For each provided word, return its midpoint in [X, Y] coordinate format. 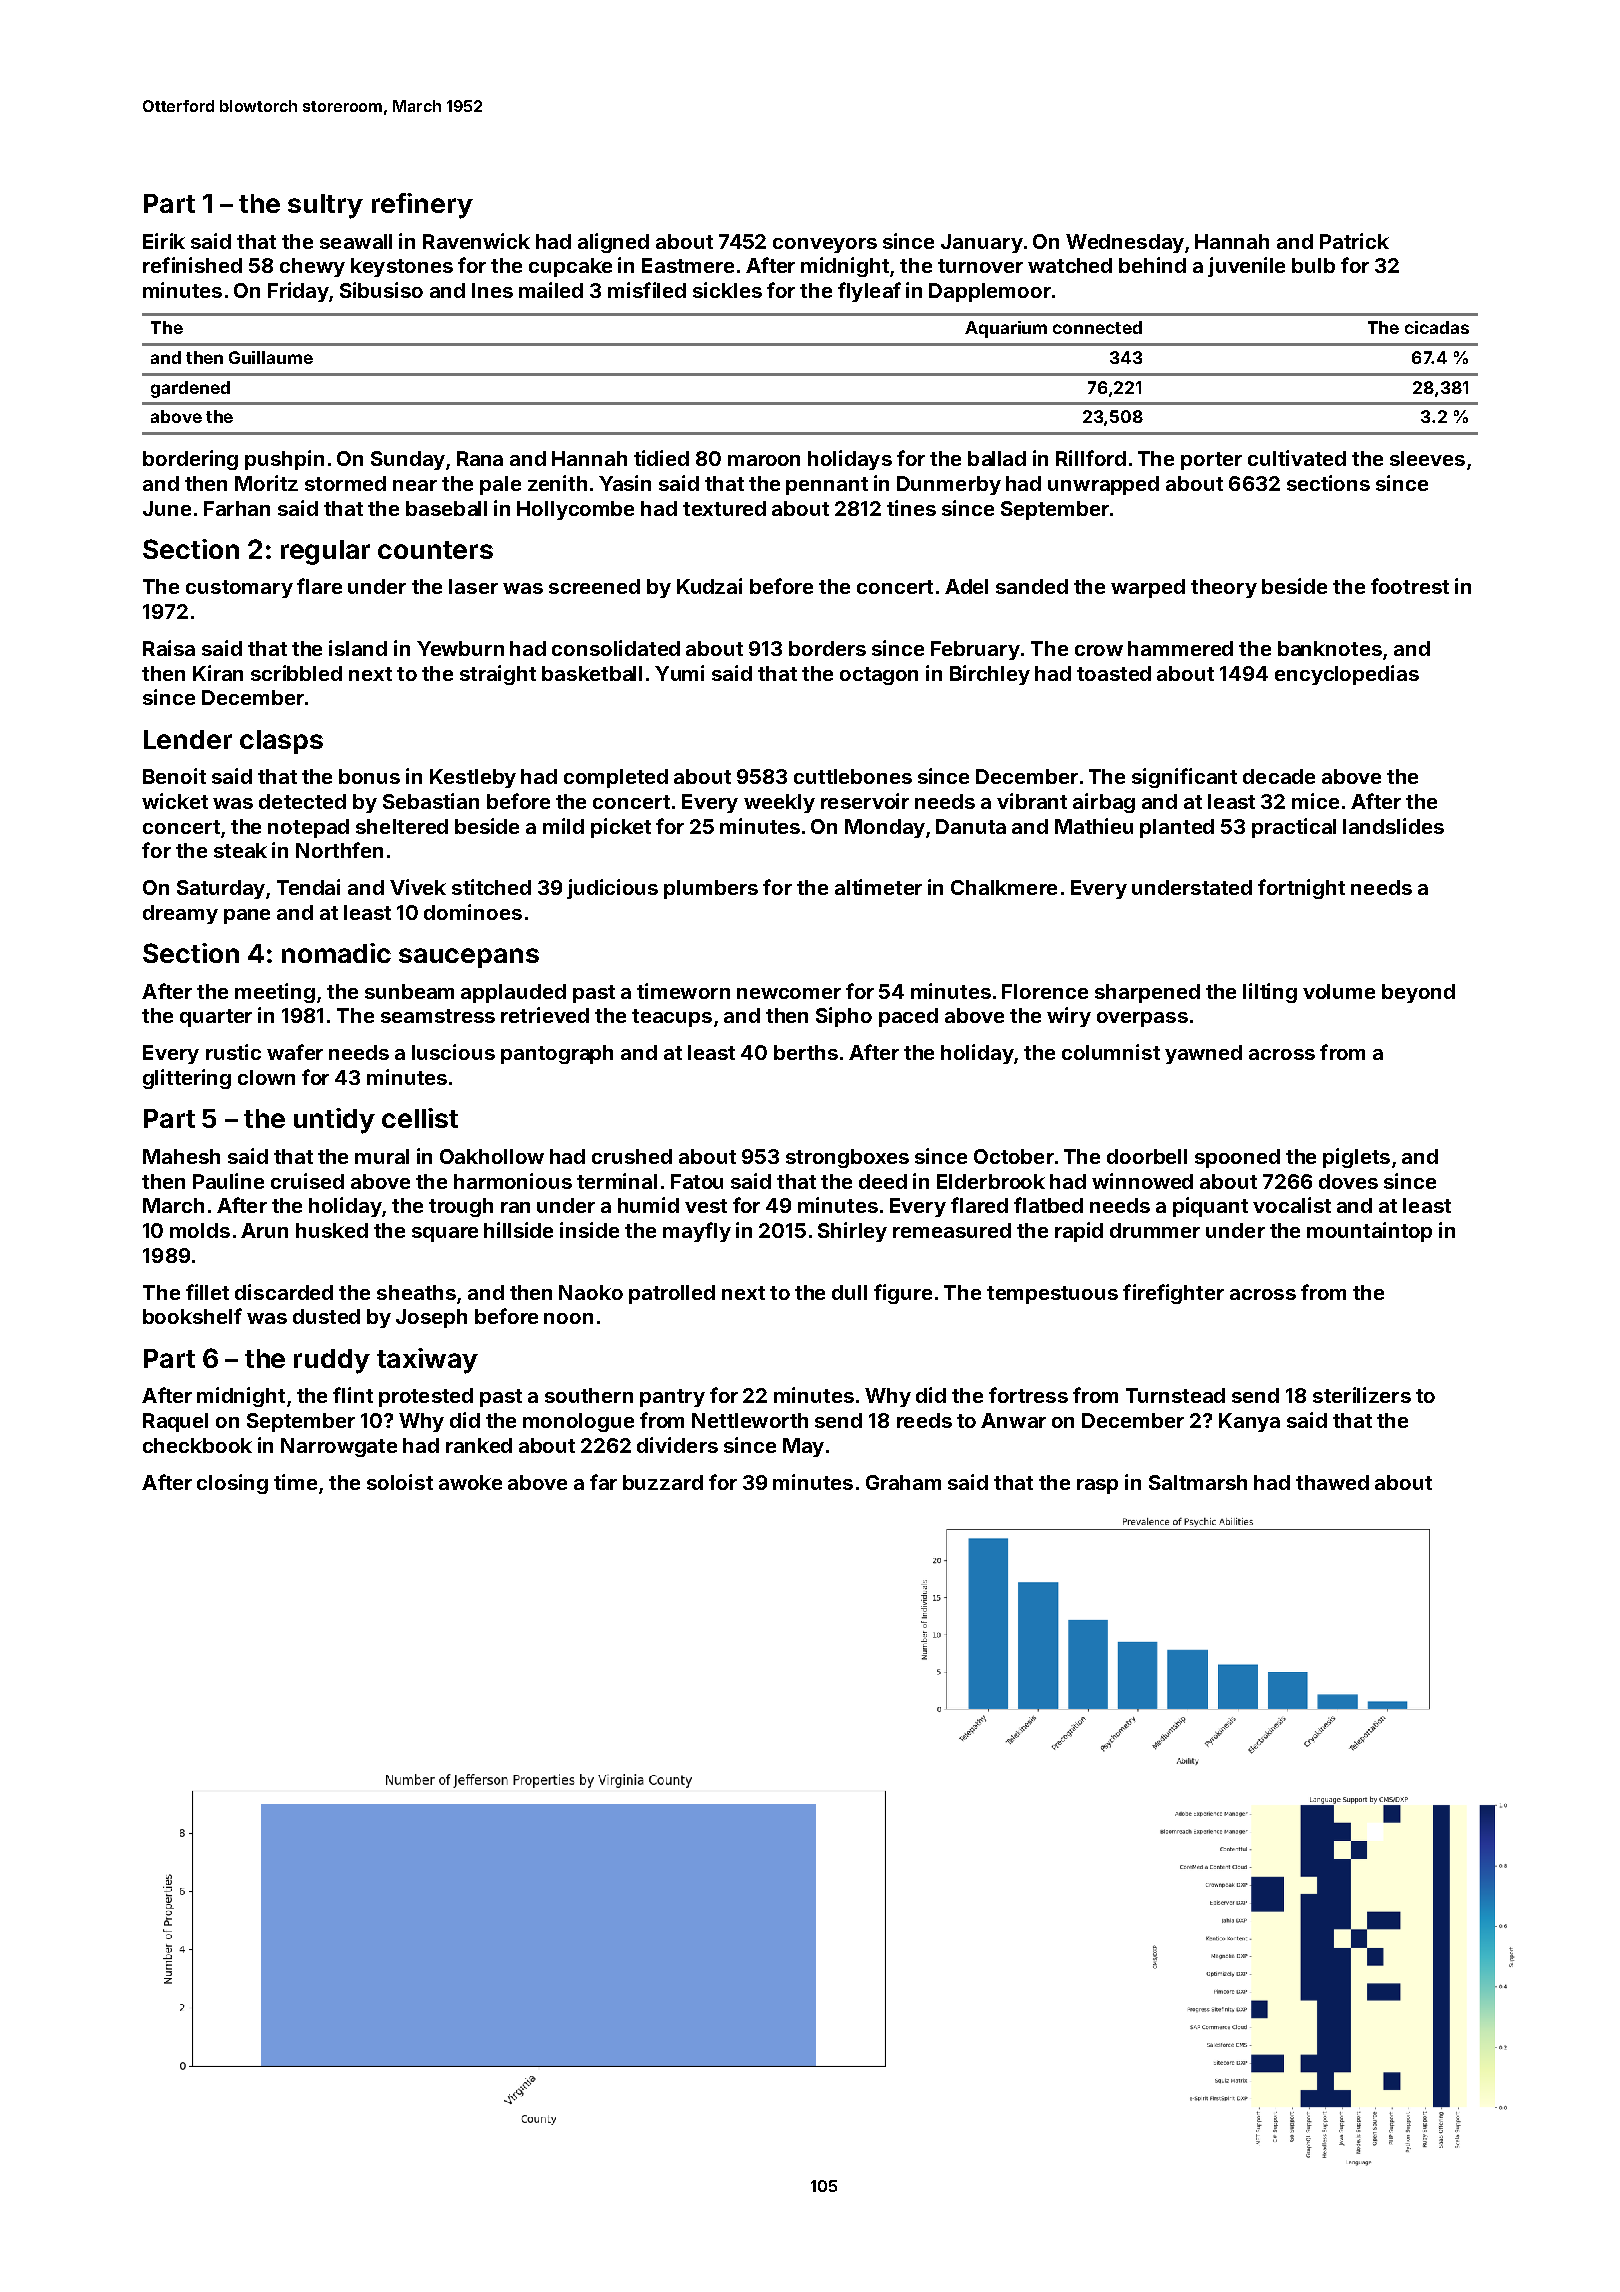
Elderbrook [991, 1181]
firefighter [1173, 1294]
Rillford [1091, 458]
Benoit [174, 776]
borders [827, 648]
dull [849, 1292]
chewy [312, 267]
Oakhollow [492, 1156]
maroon [764, 460]
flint [353, 1395]
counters [435, 550]
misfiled [647, 290]
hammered [1180, 648]
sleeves [1427, 458]
